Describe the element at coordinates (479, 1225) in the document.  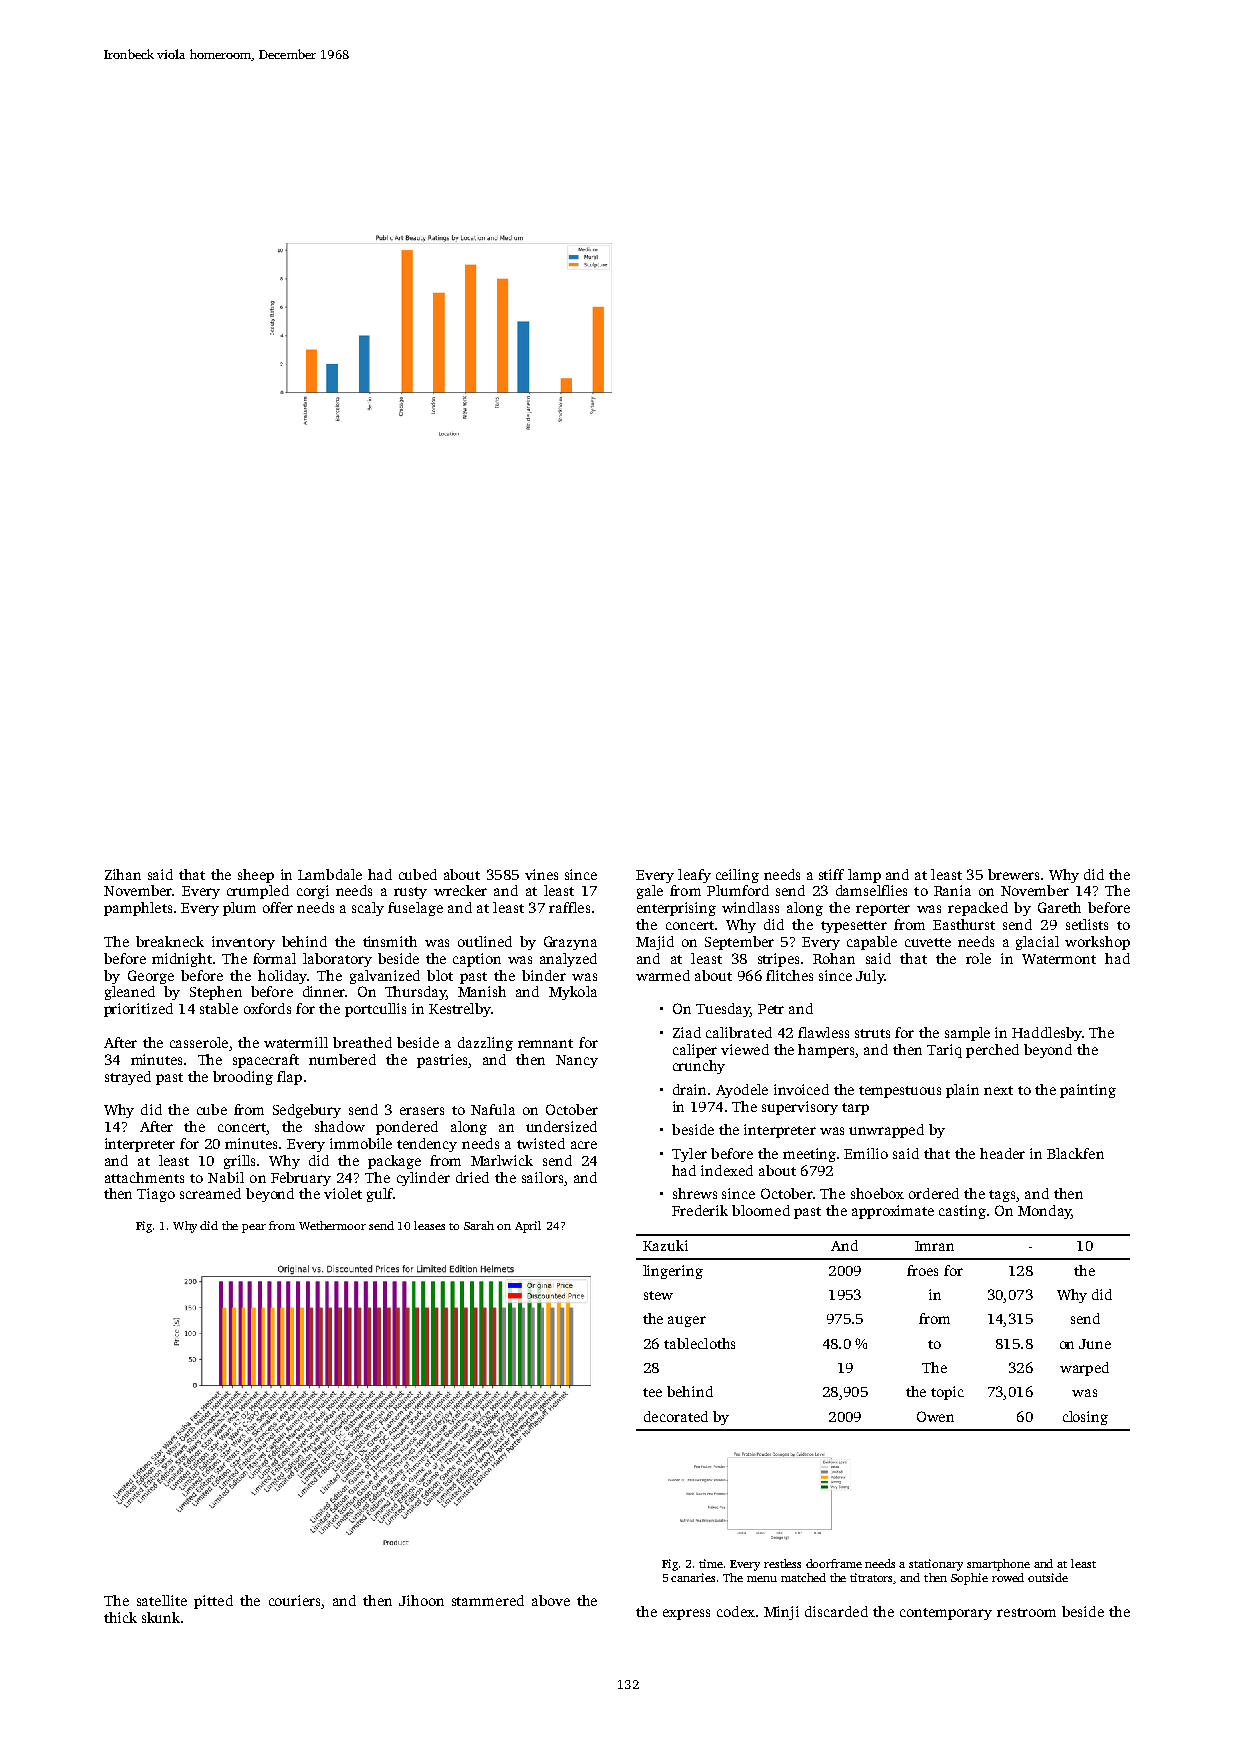
I see `Sarah` at that location.
